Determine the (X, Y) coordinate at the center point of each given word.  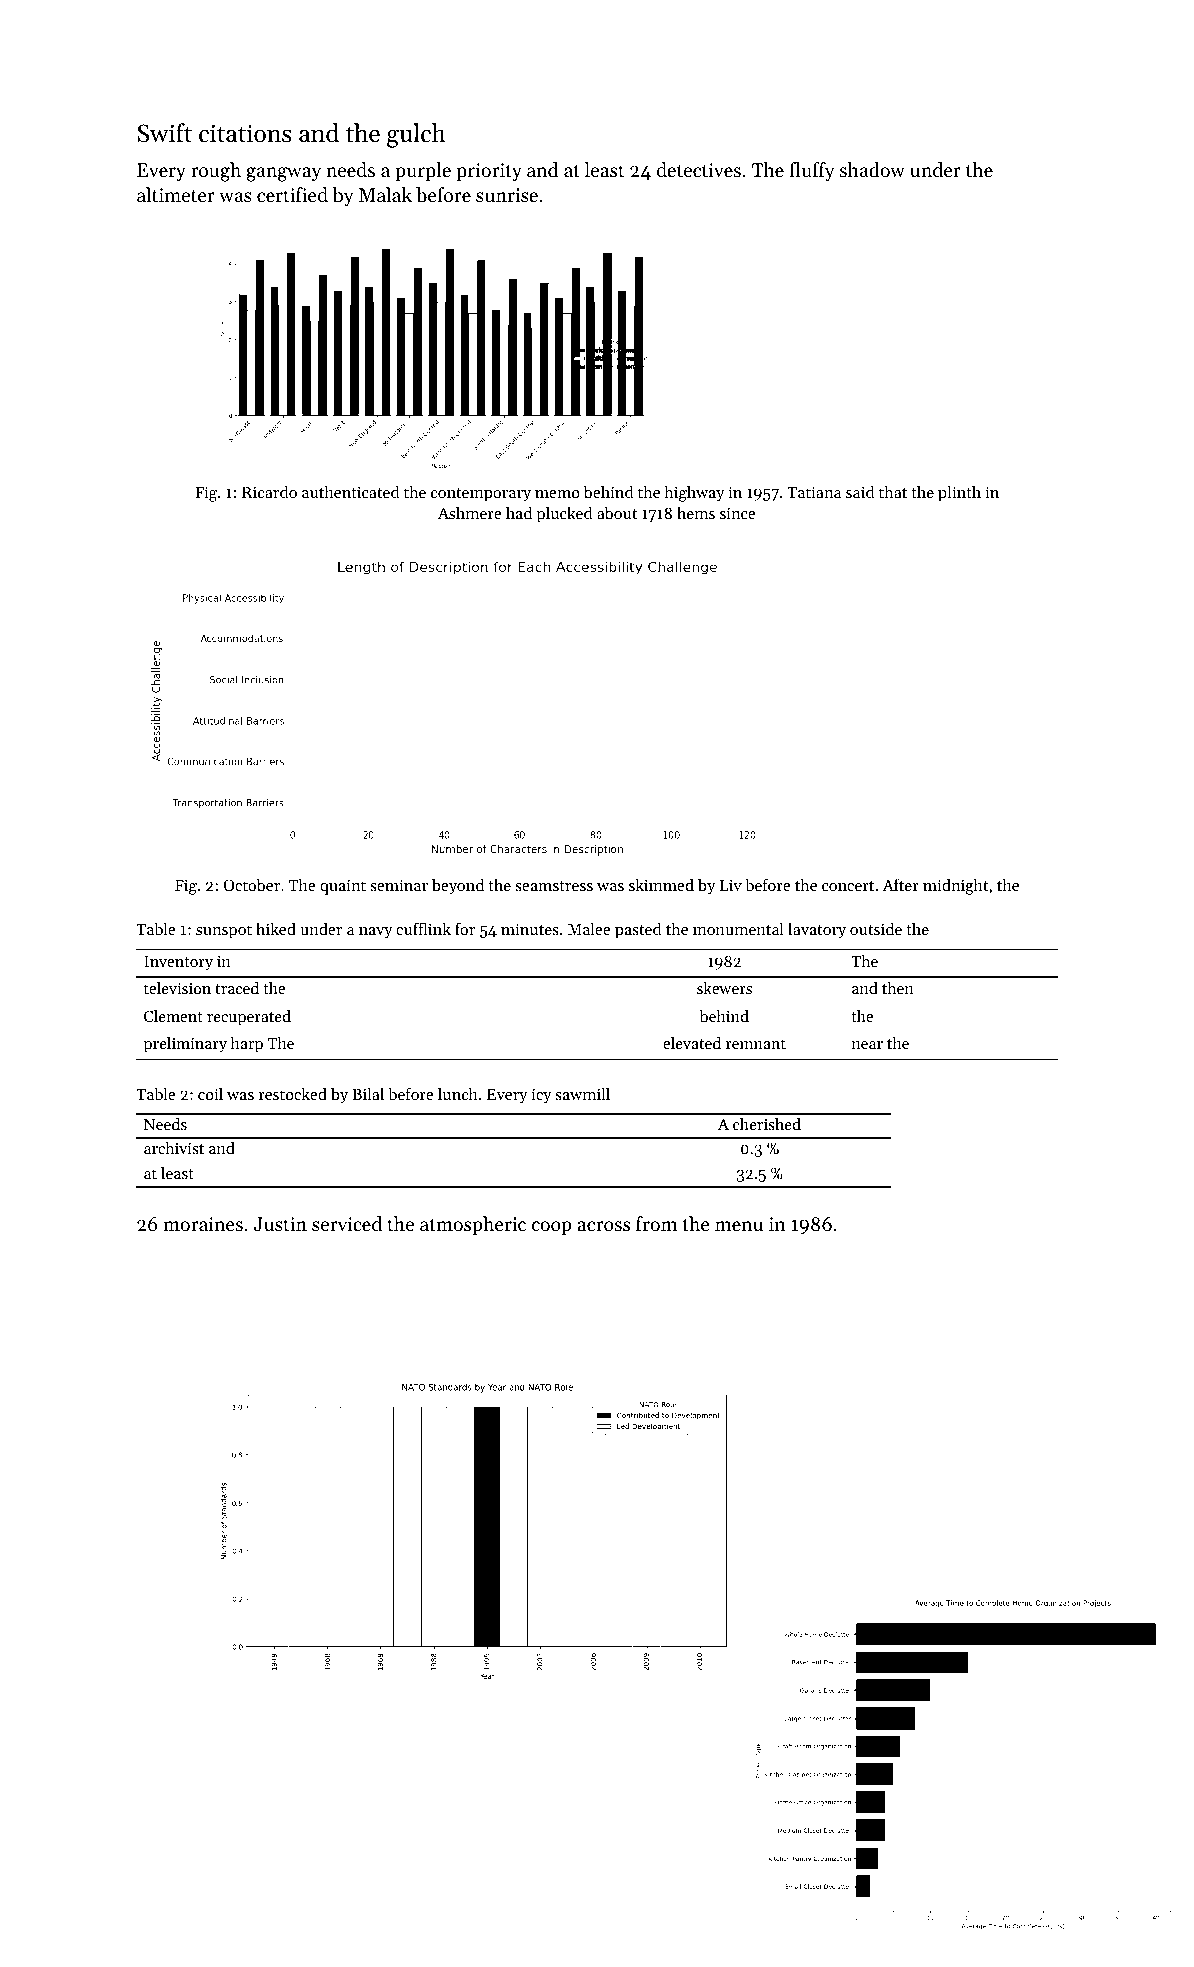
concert (848, 886)
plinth (959, 493)
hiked (276, 928)
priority (489, 172)
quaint (343, 887)
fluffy (812, 171)
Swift (164, 133)
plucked (565, 514)
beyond (458, 886)
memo (557, 494)
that (893, 491)
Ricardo (269, 491)
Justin (280, 1224)
